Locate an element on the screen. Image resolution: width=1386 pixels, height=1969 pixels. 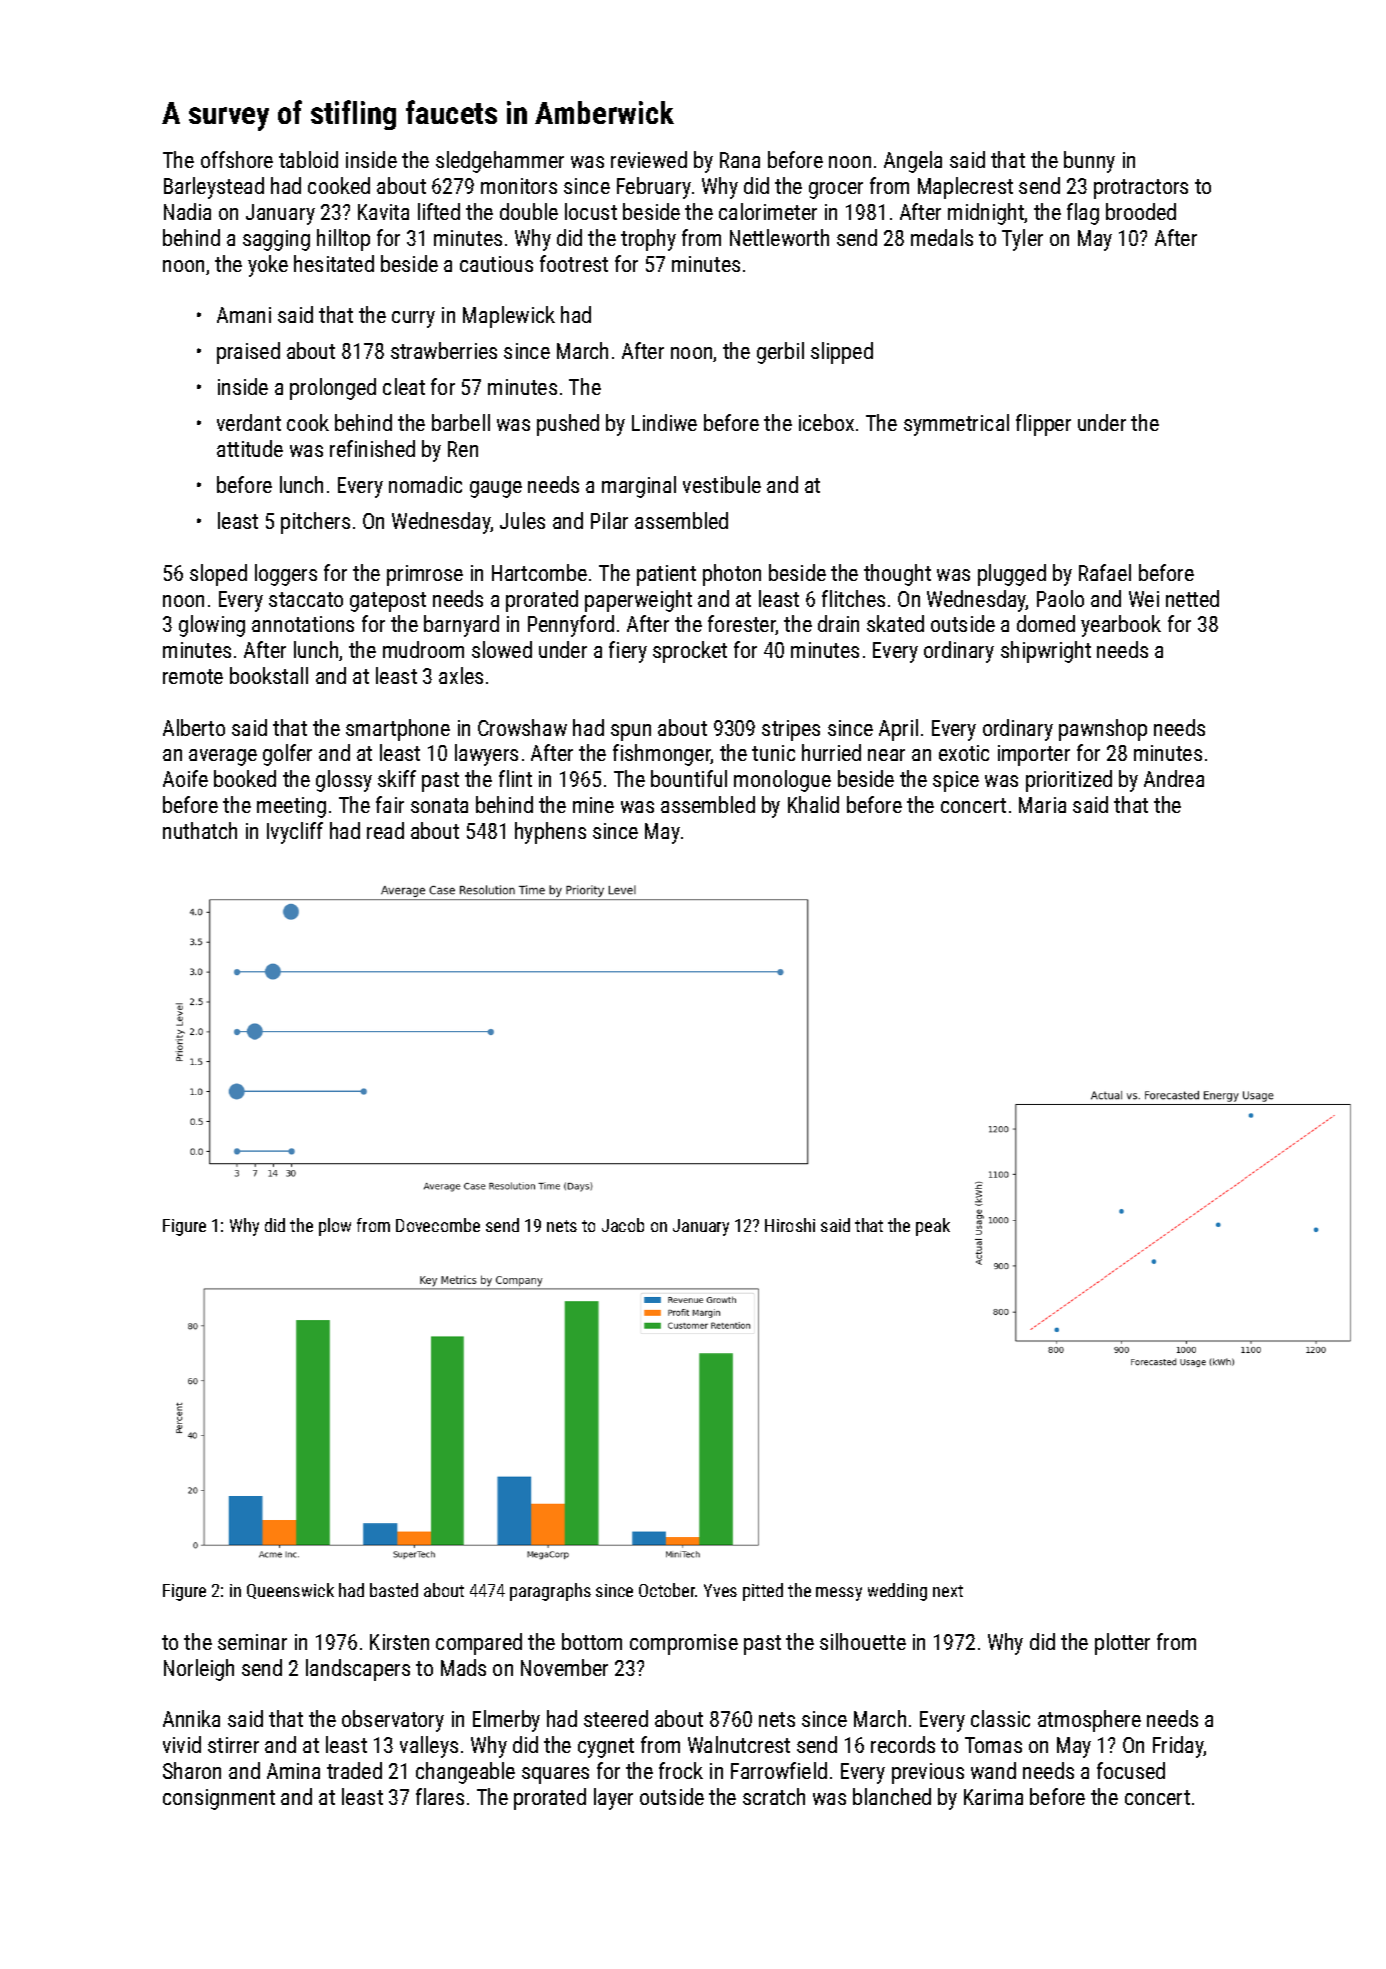
brooded is located at coordinates (1141, 211).
